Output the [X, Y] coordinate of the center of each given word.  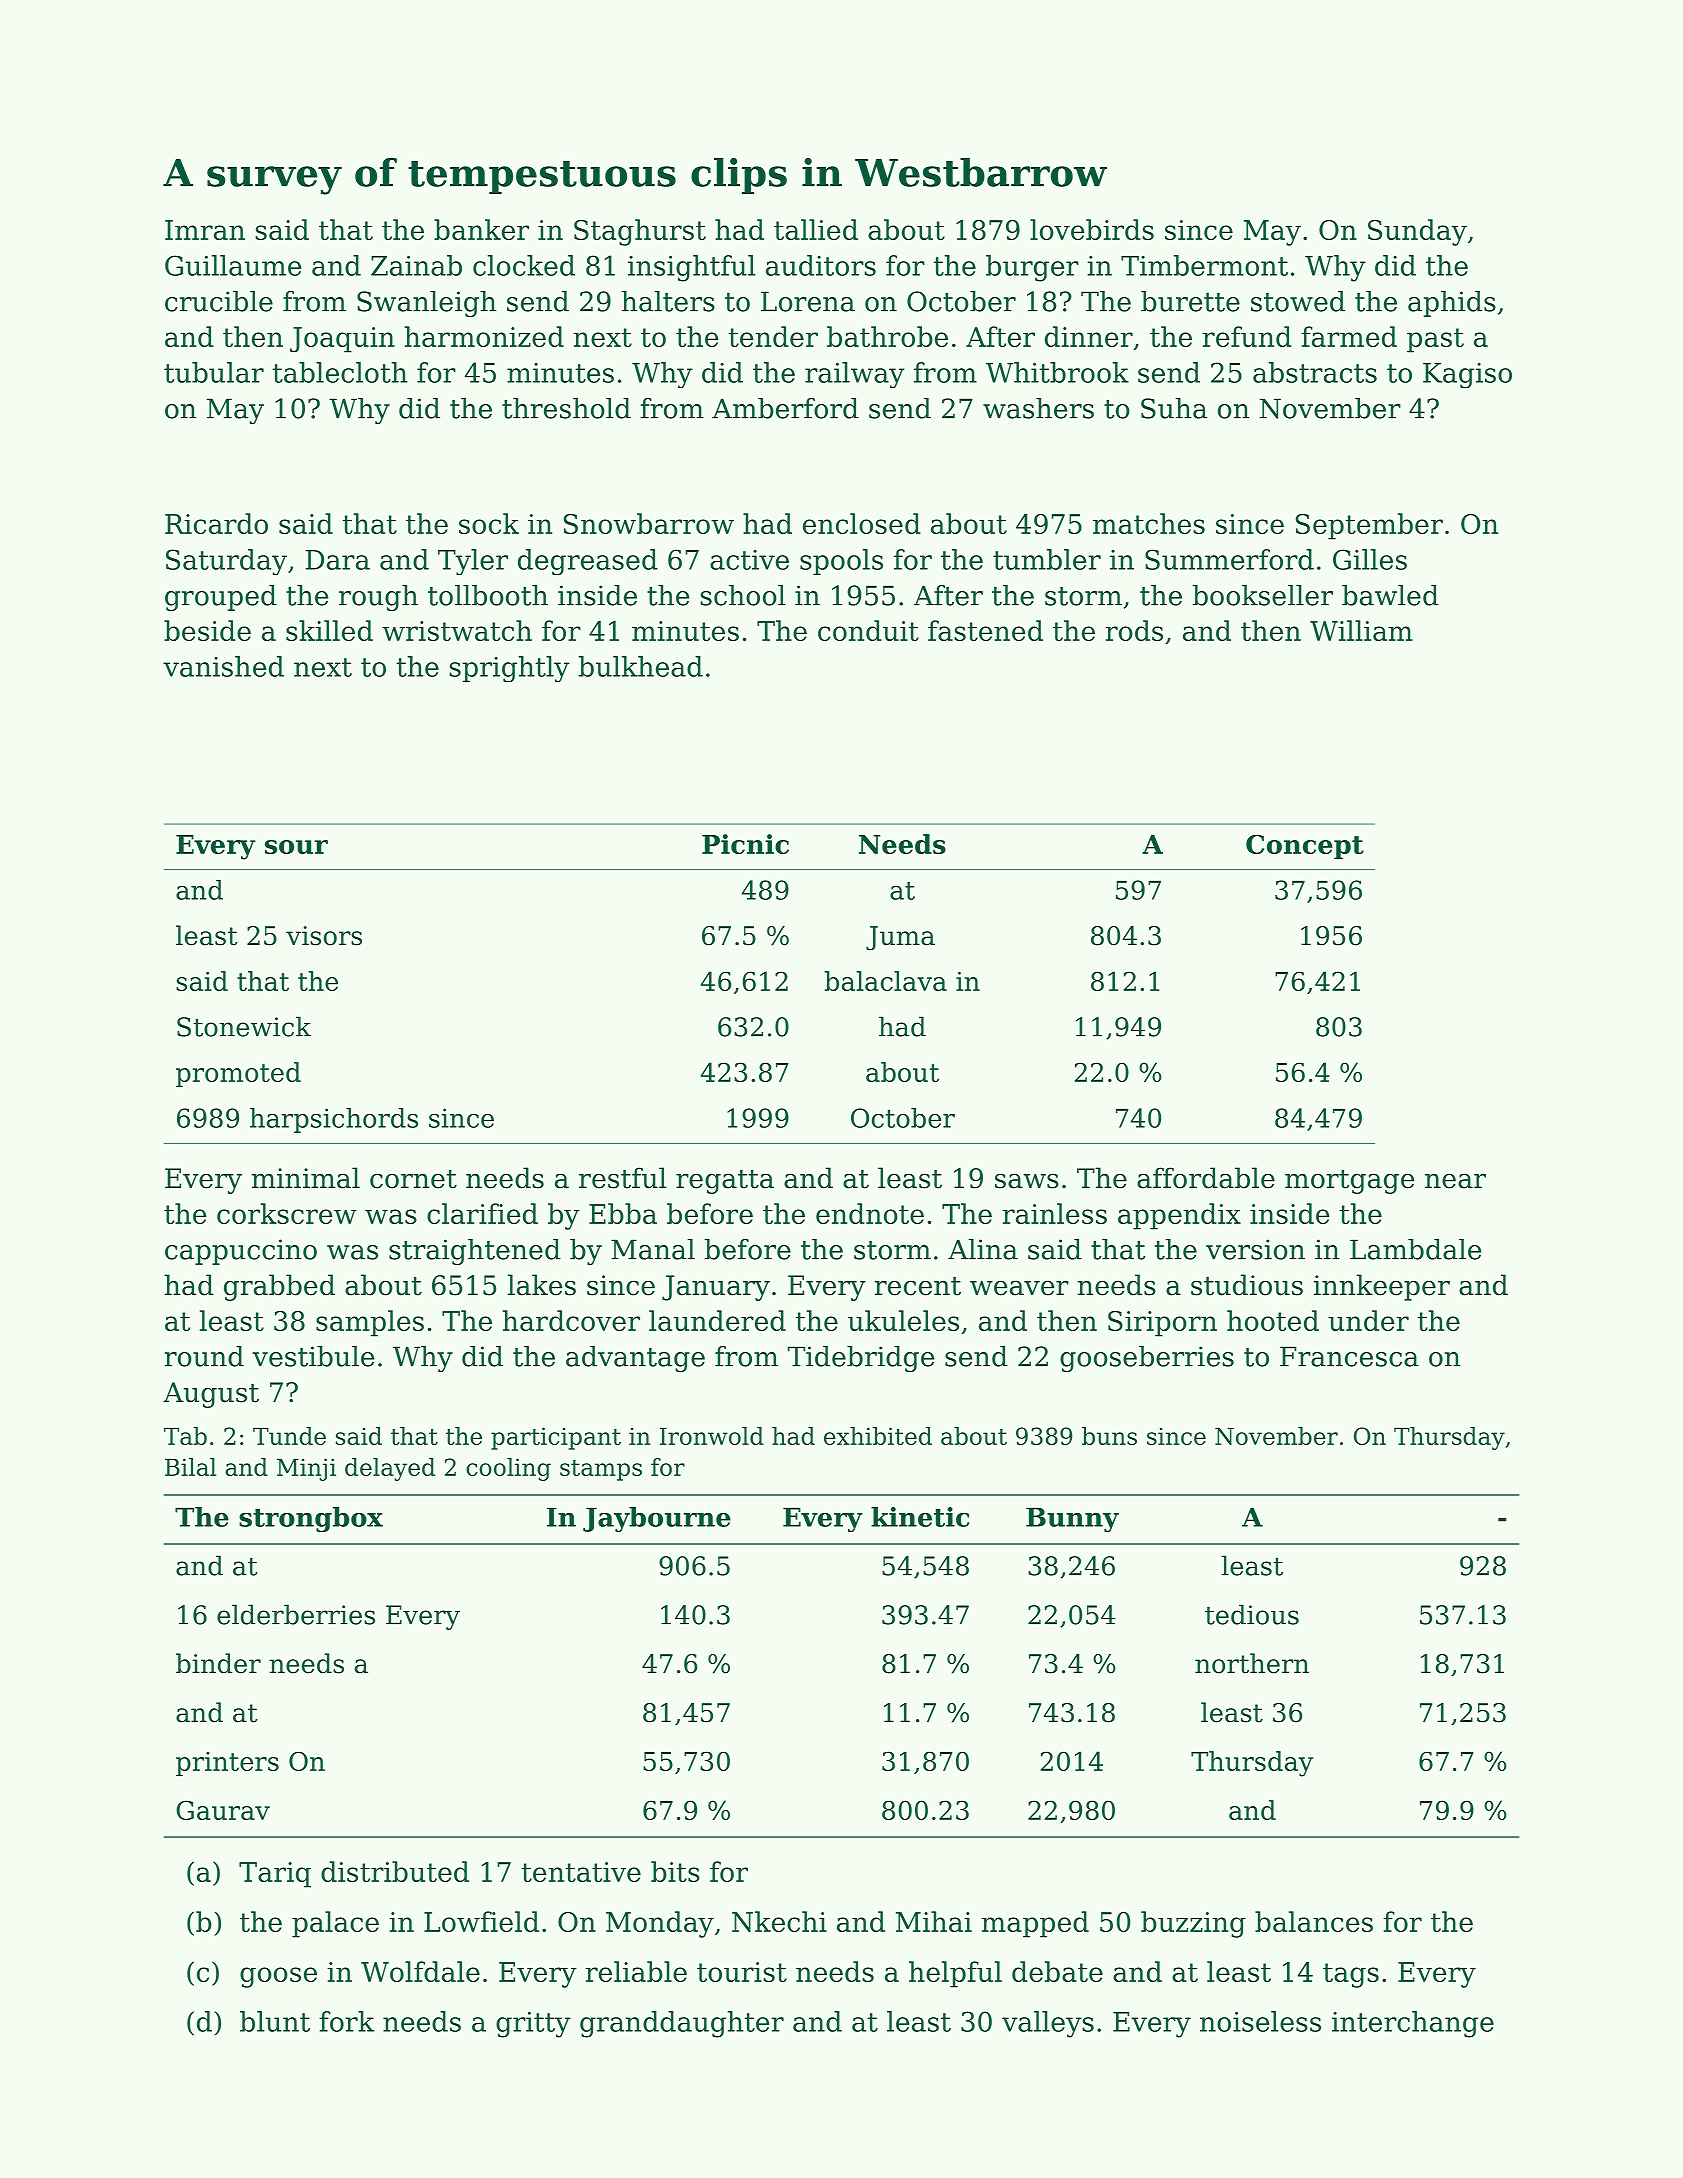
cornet [413, 1179]
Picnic [745, 844]
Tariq [275, 1875]
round [204, 1356]
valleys [1048, 2024]
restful [623, 1178]
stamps [601, 1470]
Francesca [1349, 1356]
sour [296, 847]
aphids [1452, 304]
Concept [1305, 846]
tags [1351, 1975]
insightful [692, 268]
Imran [205, 230]
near [1455, 1181]
